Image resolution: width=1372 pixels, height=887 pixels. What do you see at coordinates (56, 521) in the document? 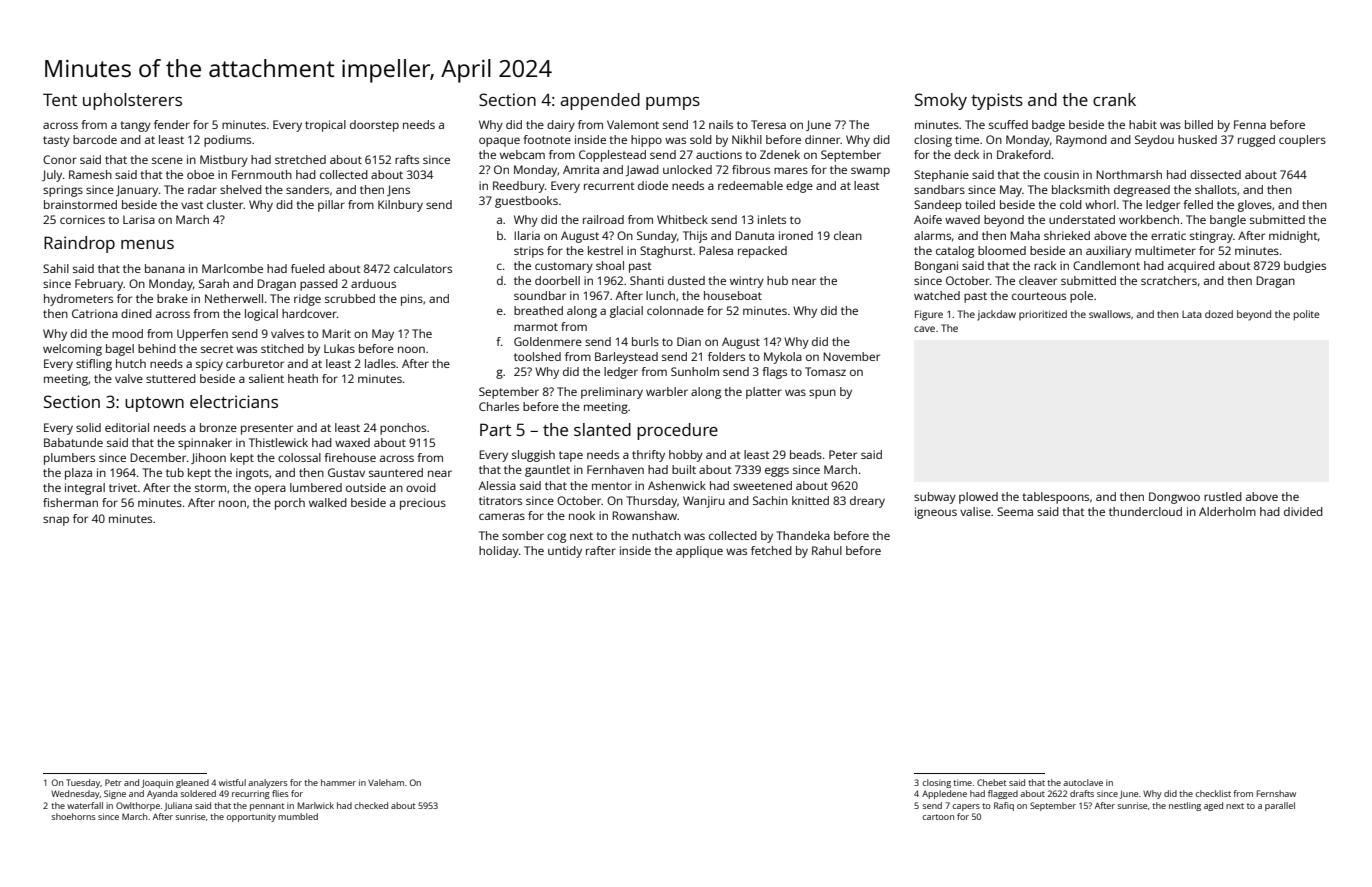
I see `snap` at bounding box center [56, 521].
